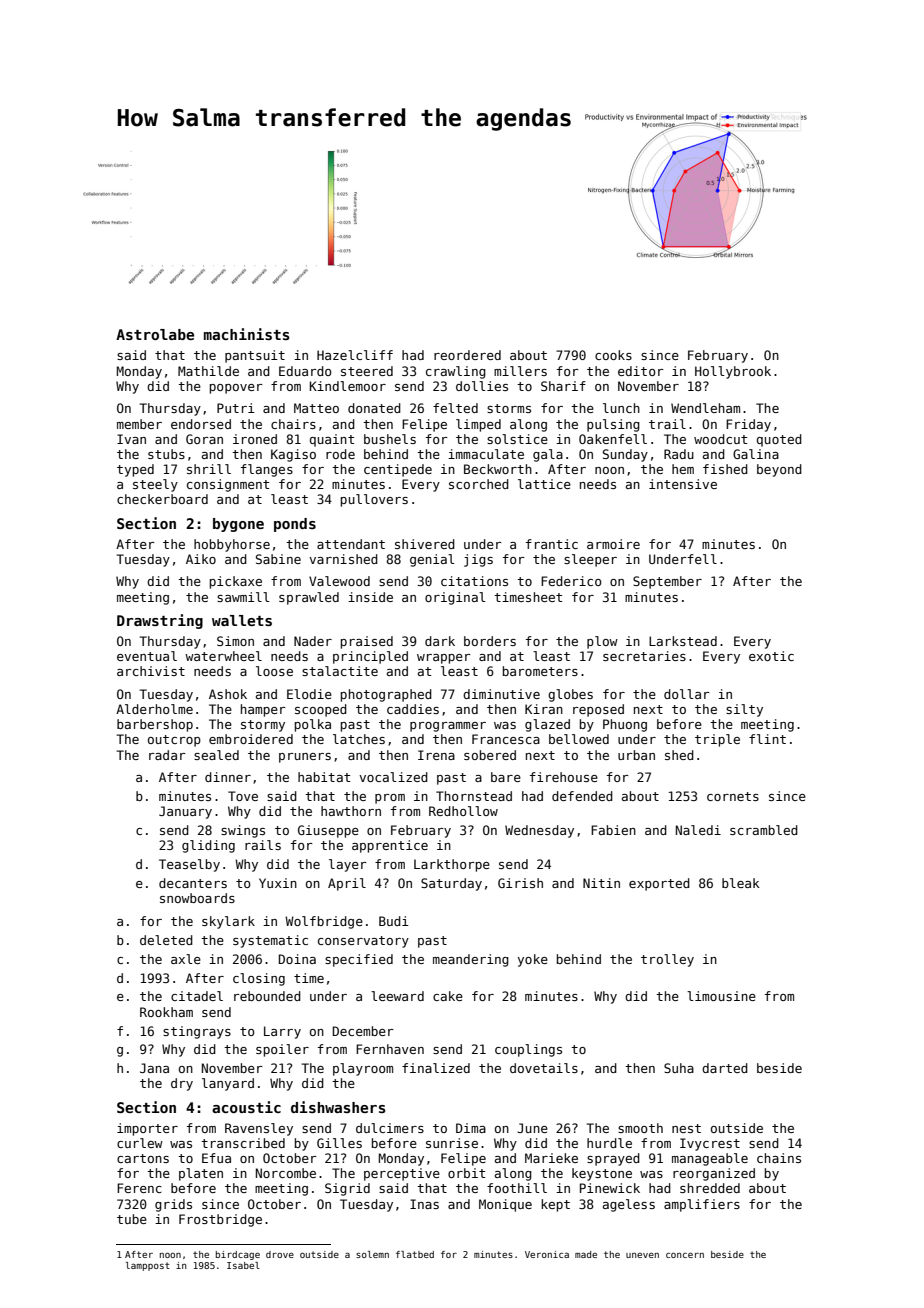  I want to click on secretaries, so click(644, 656).
